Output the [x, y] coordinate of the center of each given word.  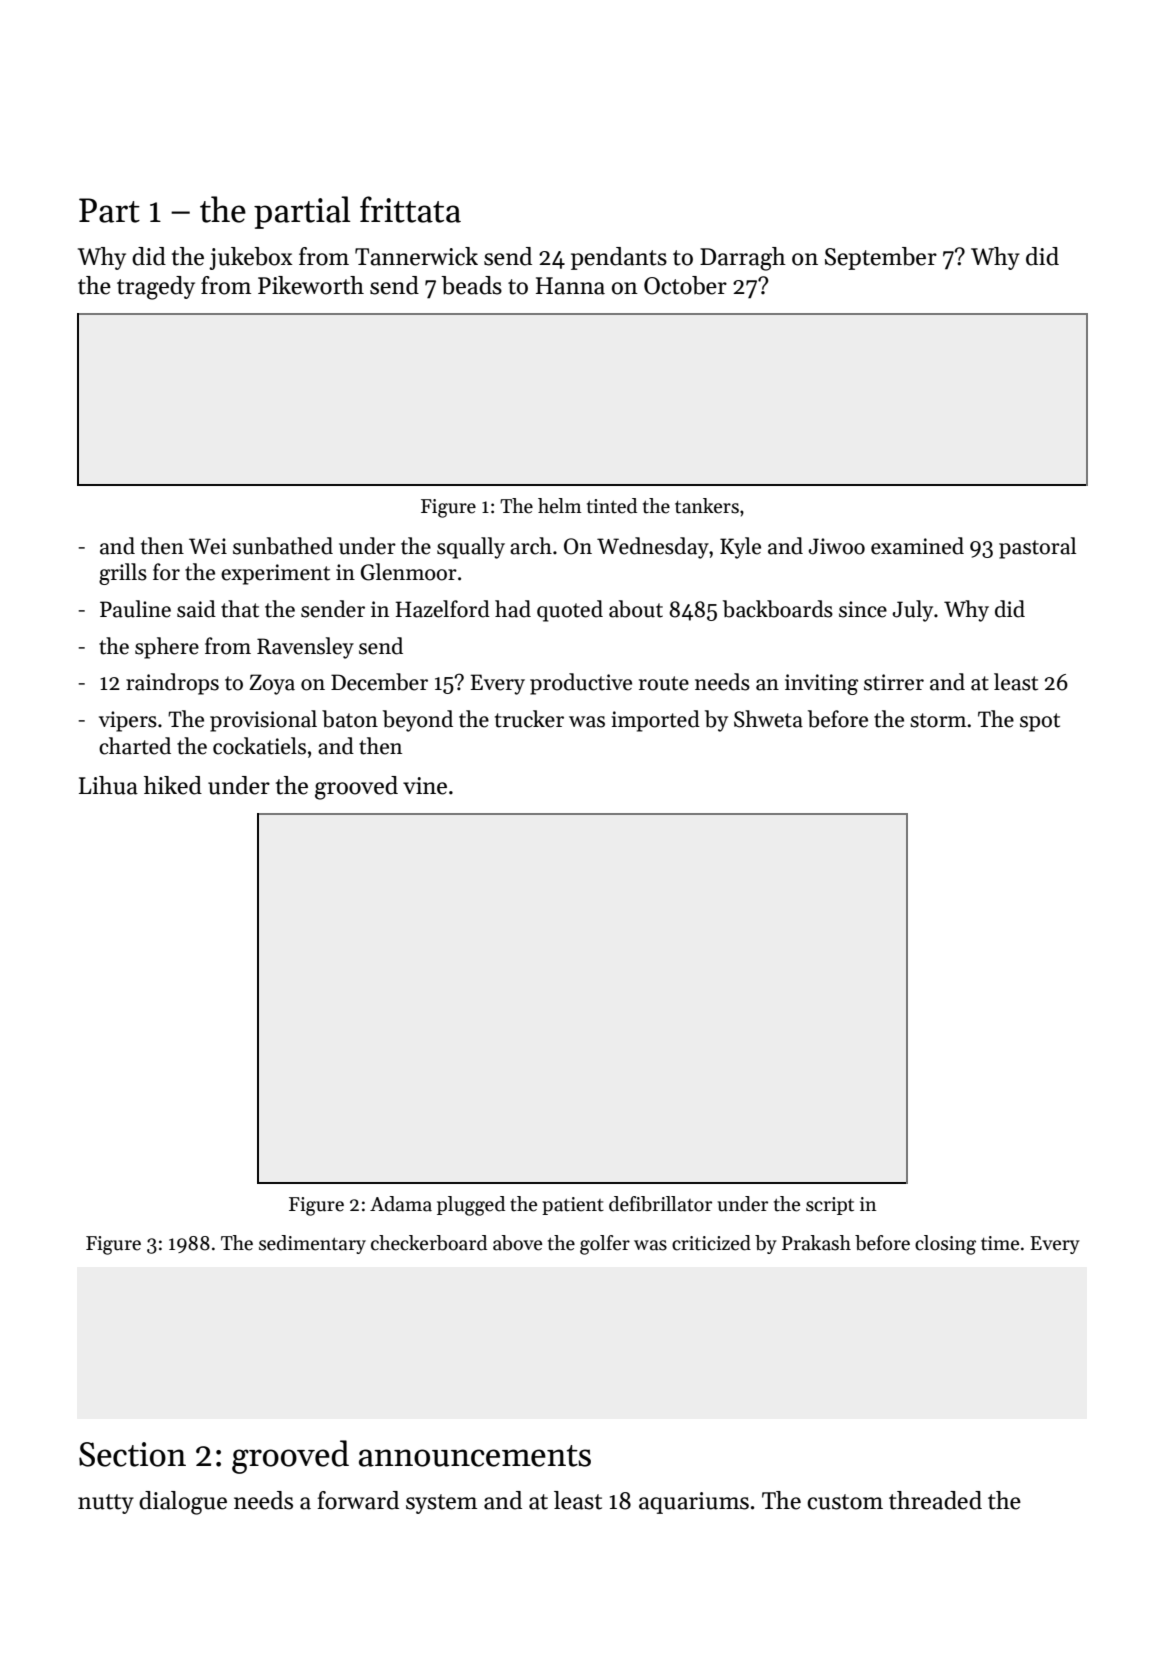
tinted [612, 506]
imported [655, 721]
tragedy [156, 288]
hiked [173, 785]
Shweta [768, 719]
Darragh [743, 259]
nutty [106, 1504]
